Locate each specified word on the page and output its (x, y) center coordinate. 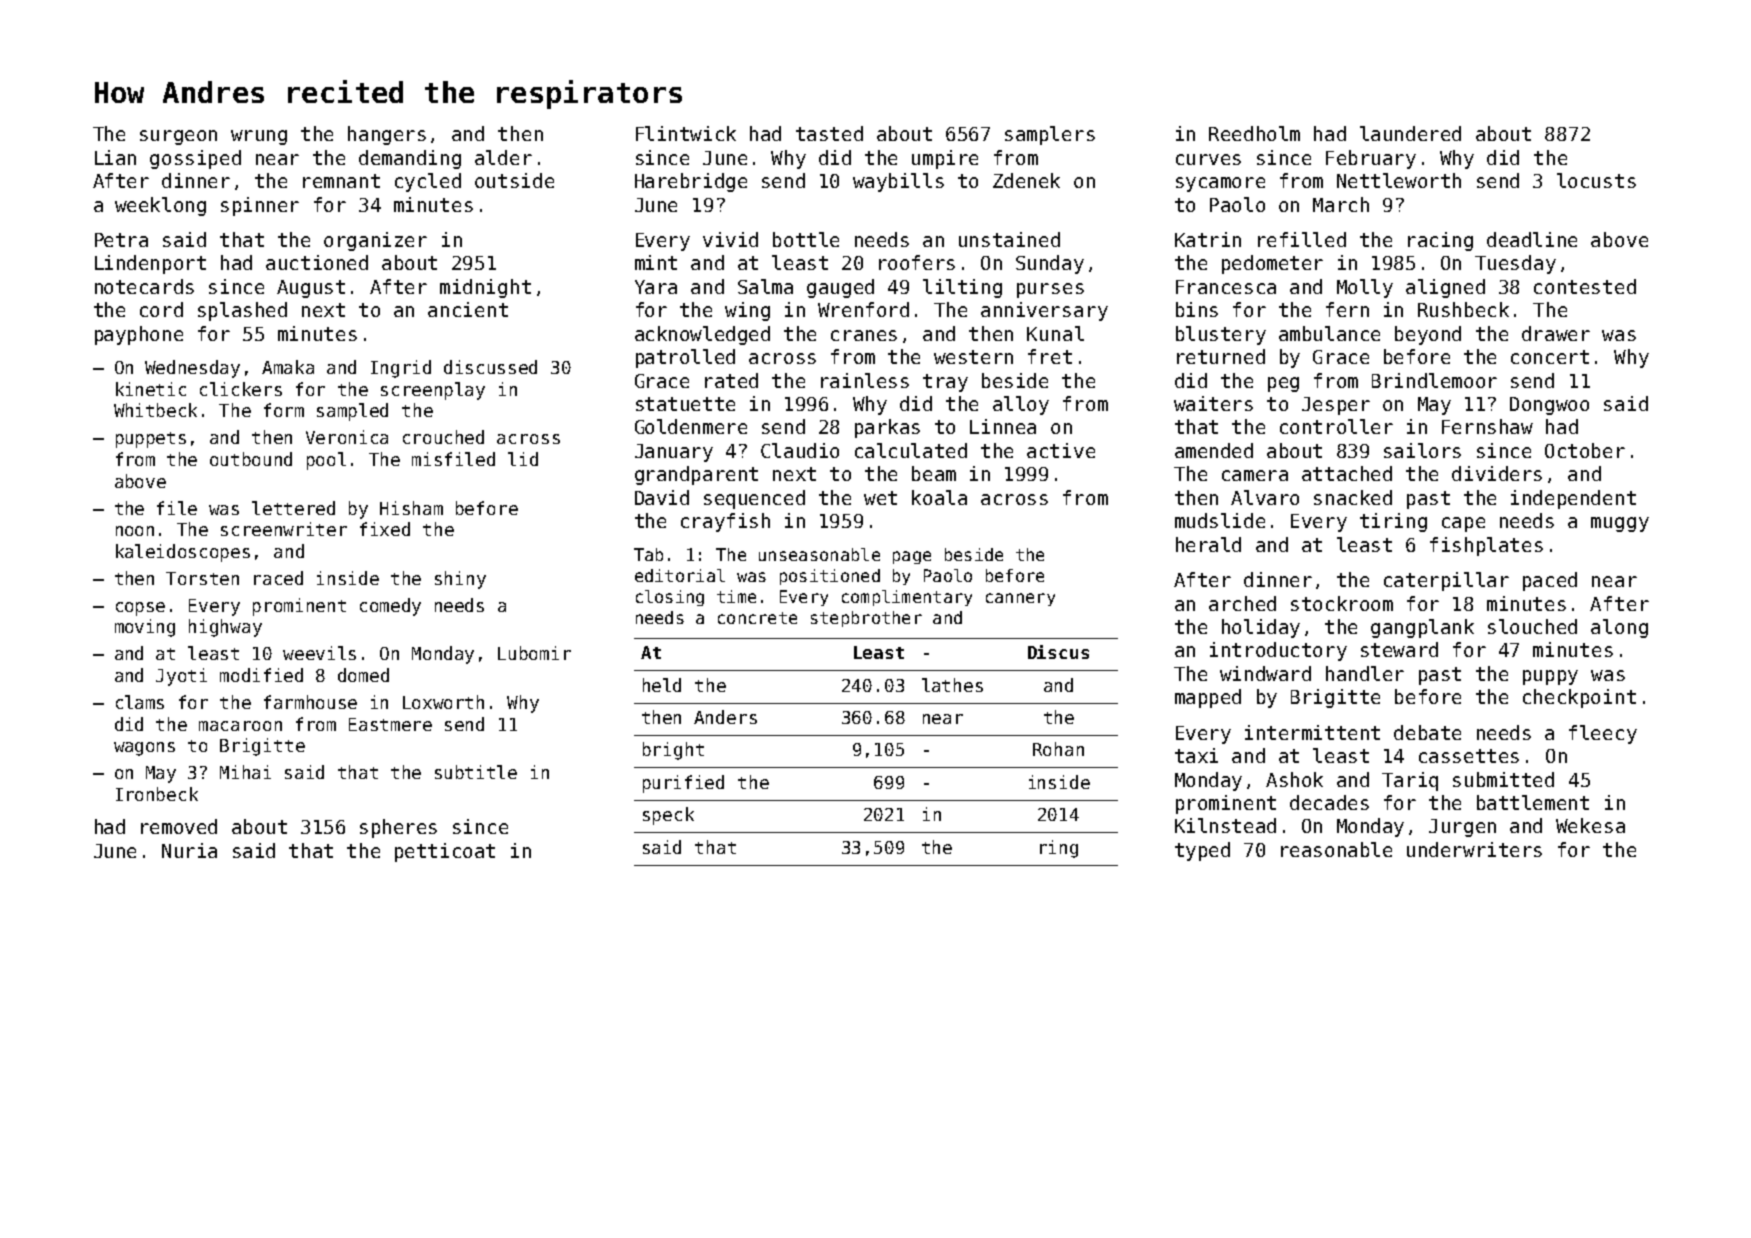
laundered (1410, 133)
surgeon (178, 137)
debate (1427, 732)
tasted (829, 133)
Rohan (1058, 749)
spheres (398, 828)
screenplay (433, 391)
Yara (656, 287)
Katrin (1208, 239)
